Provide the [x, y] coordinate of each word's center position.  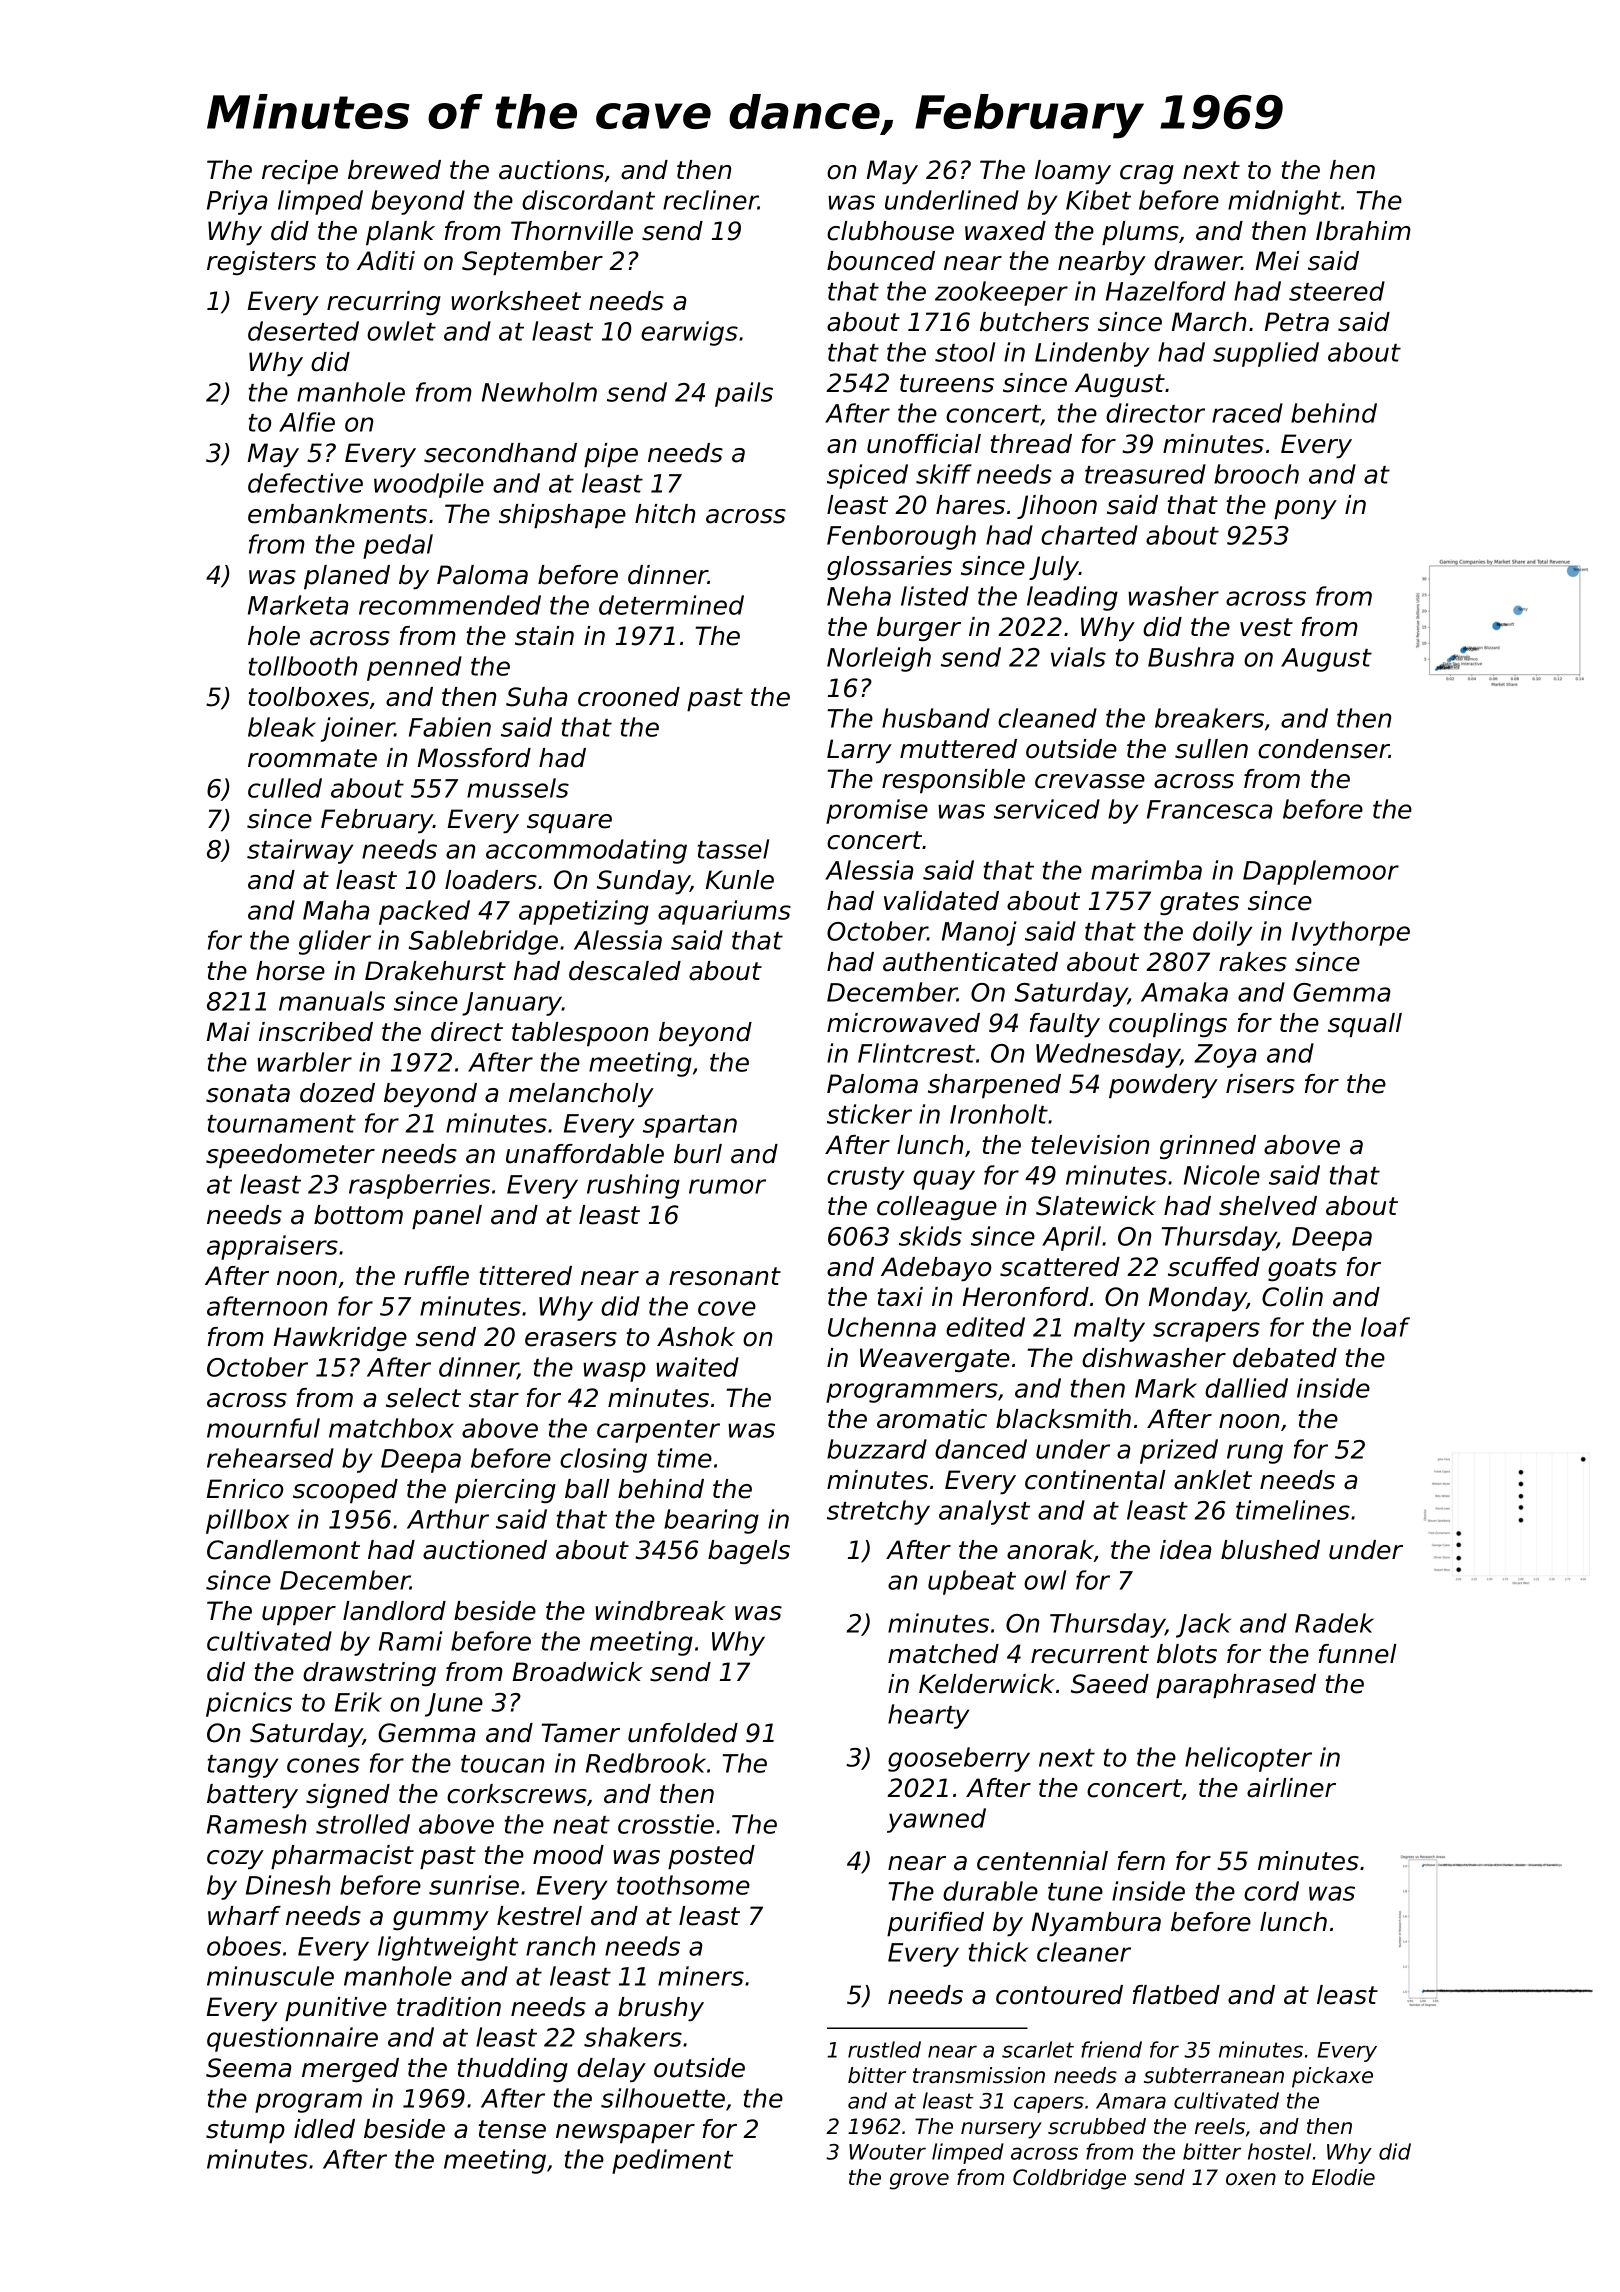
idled [324, 2129]
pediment [672, 2161]
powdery [1163, 1086]
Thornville [572, 231]
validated [941, 901]
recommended [450, 605]
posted [711, 1857]
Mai [228, 1032]
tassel [733, 849]
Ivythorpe [1351, 933]
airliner [1291, 1788]
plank [400, 233]
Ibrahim [1363, 231]
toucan [502, 1764]
